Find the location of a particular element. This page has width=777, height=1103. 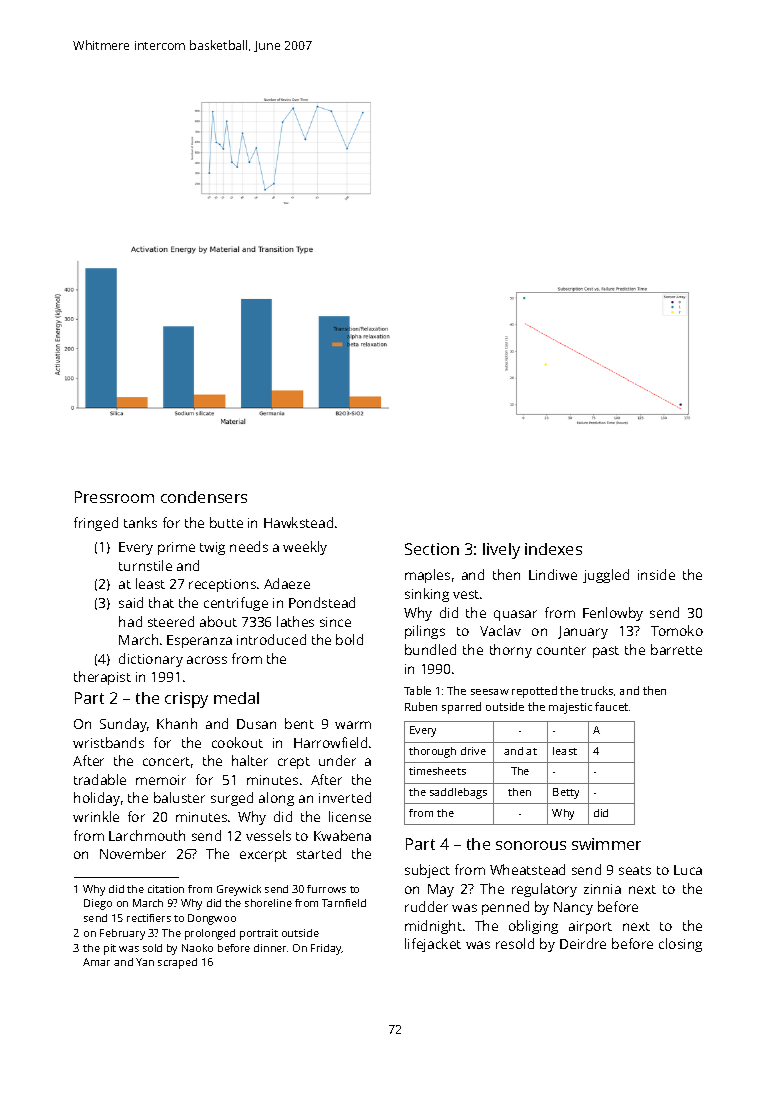

Yan is located at coordinates (145, 962).
